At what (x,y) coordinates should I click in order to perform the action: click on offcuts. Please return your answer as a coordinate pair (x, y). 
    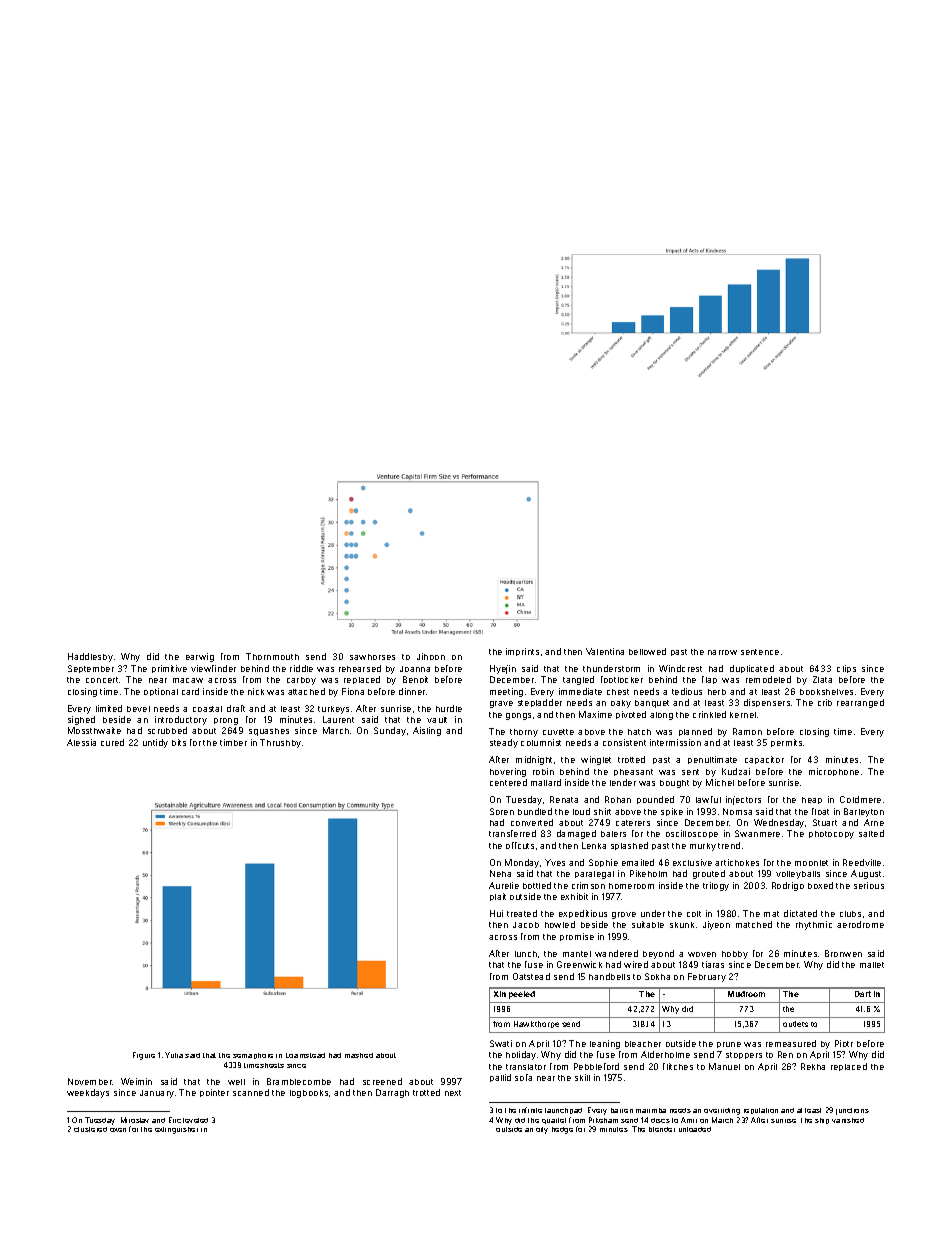
    Looking at the image, I should click on (520, 845).
